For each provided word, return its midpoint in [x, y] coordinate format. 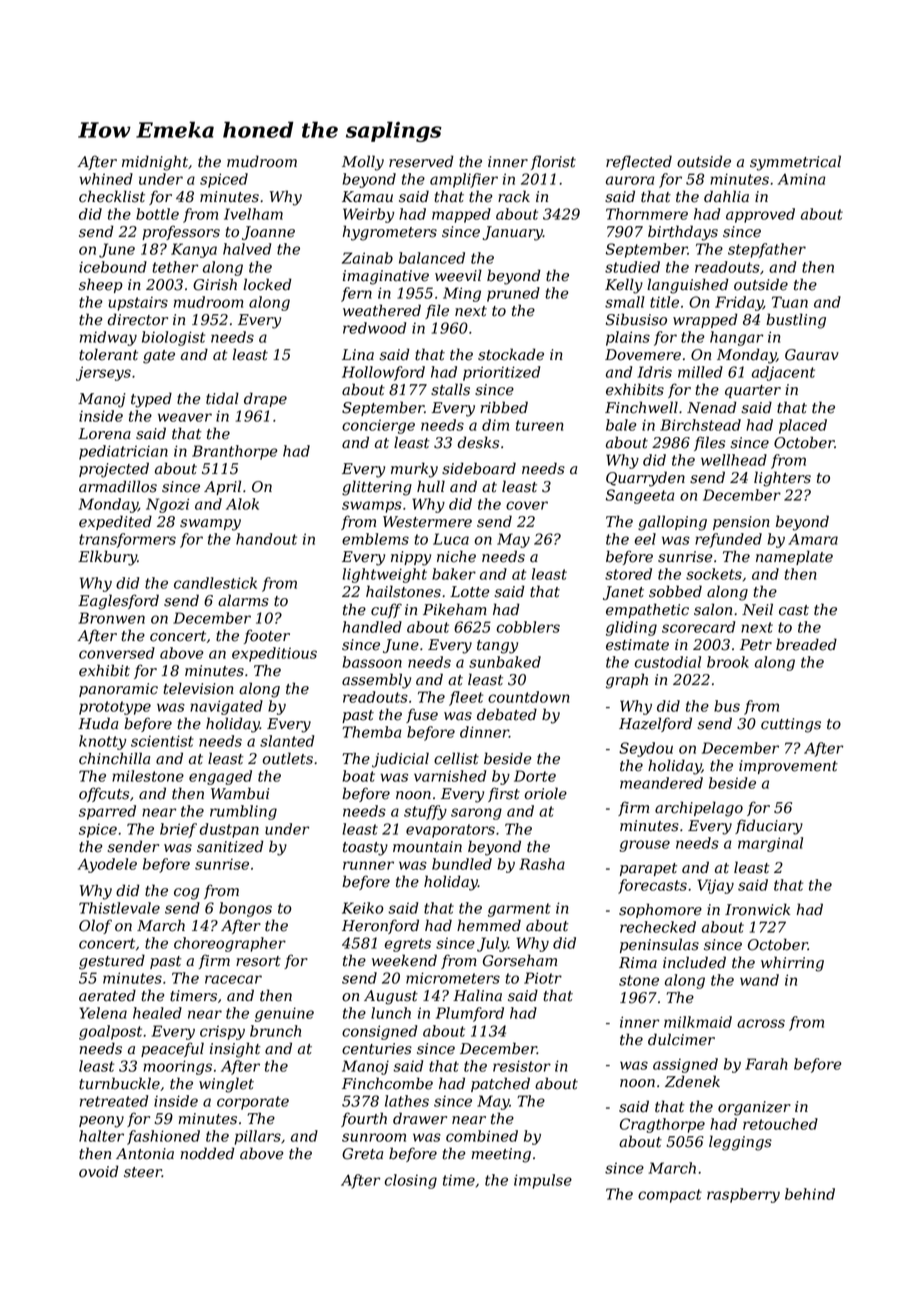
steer [143, 1172]
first [504, 794]
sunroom [374, 1137]
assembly [376, 681]
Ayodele [107, 865]
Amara [813, 539]
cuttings [791, 725]
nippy [411, 558]
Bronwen [111, 618]
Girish [215, 284]
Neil [757, 609]
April [222, 487]
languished [688, 286]
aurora [630, 180]
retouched [780, 1124]
